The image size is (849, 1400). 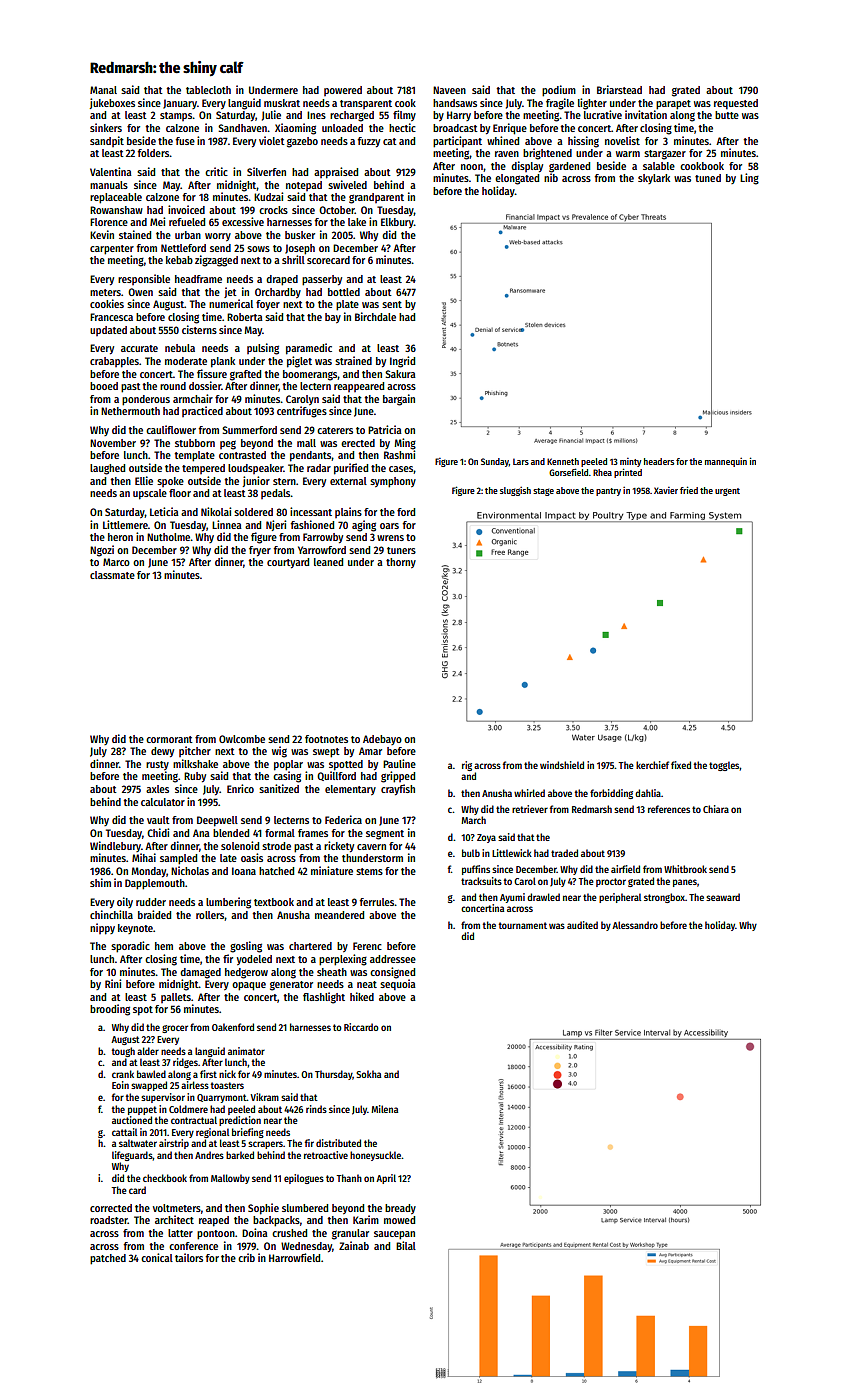 What do you see at coordinates (716, 809) in the page?
I see `Chiara` at bounding box center [716, 809].
